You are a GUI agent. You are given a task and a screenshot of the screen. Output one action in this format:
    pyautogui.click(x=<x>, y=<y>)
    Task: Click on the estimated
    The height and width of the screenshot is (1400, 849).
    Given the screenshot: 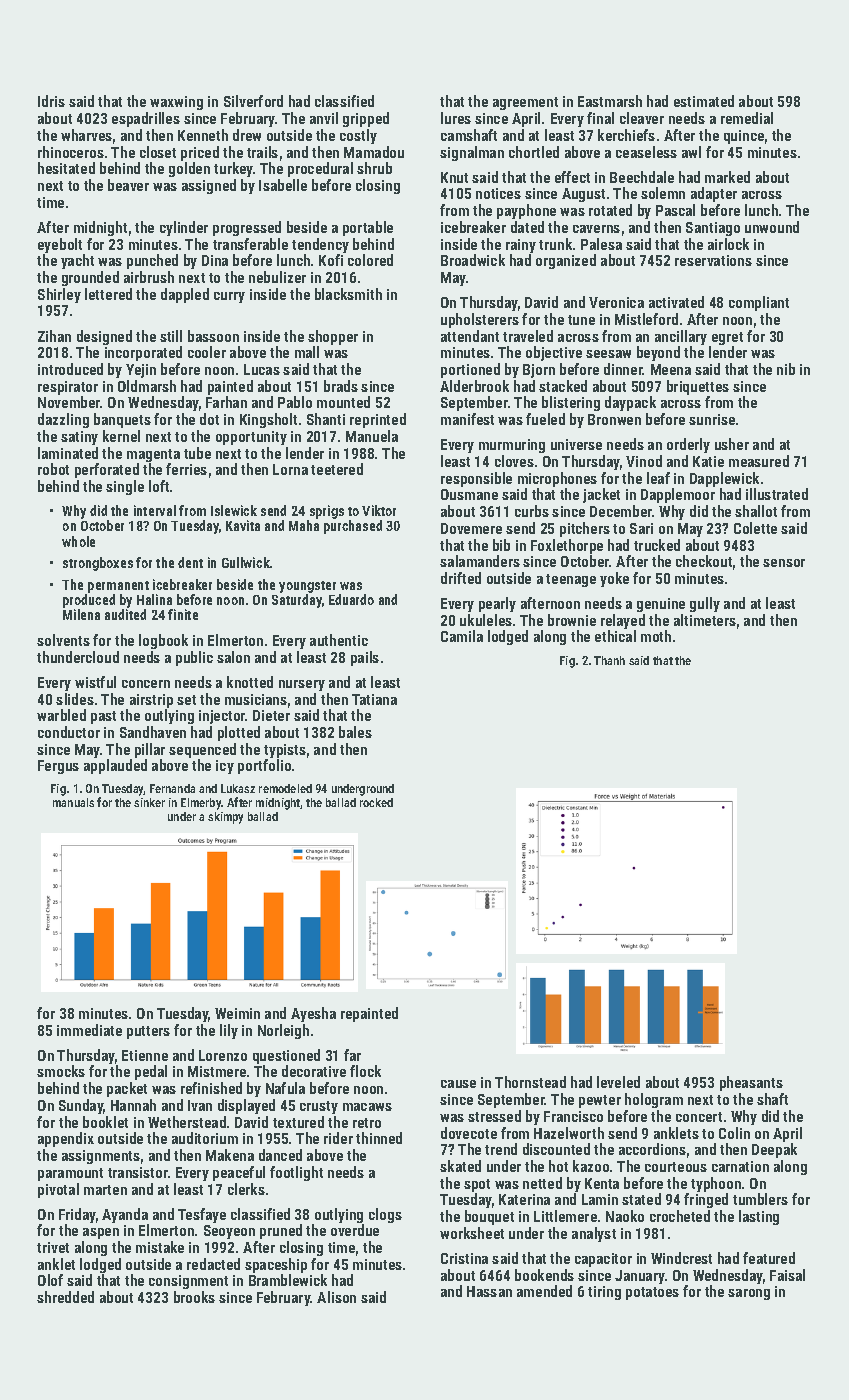 What is the action you would take?
    pyautogui.click(x=704, y=101)
